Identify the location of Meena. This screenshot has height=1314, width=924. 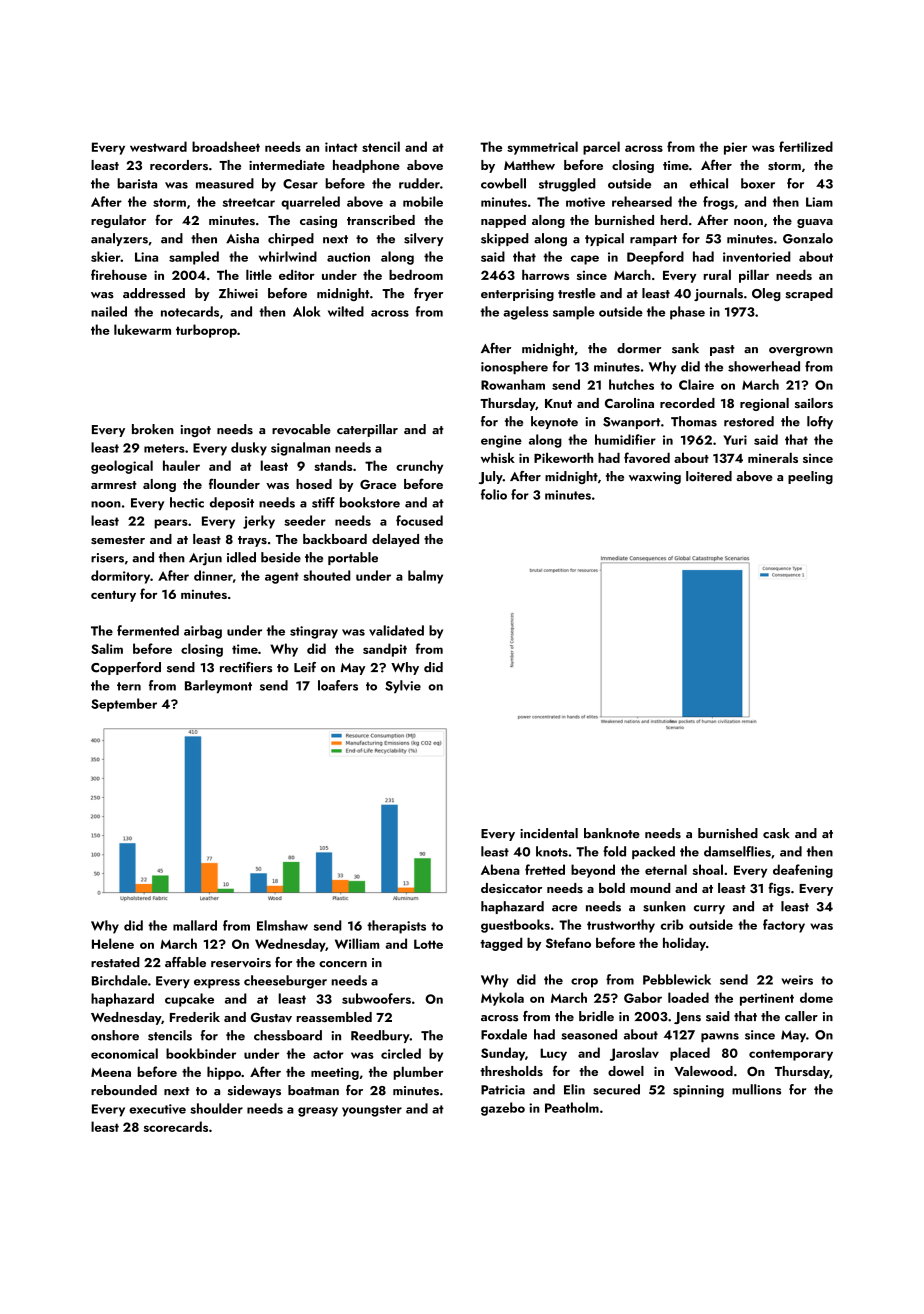
(111, 1072).
